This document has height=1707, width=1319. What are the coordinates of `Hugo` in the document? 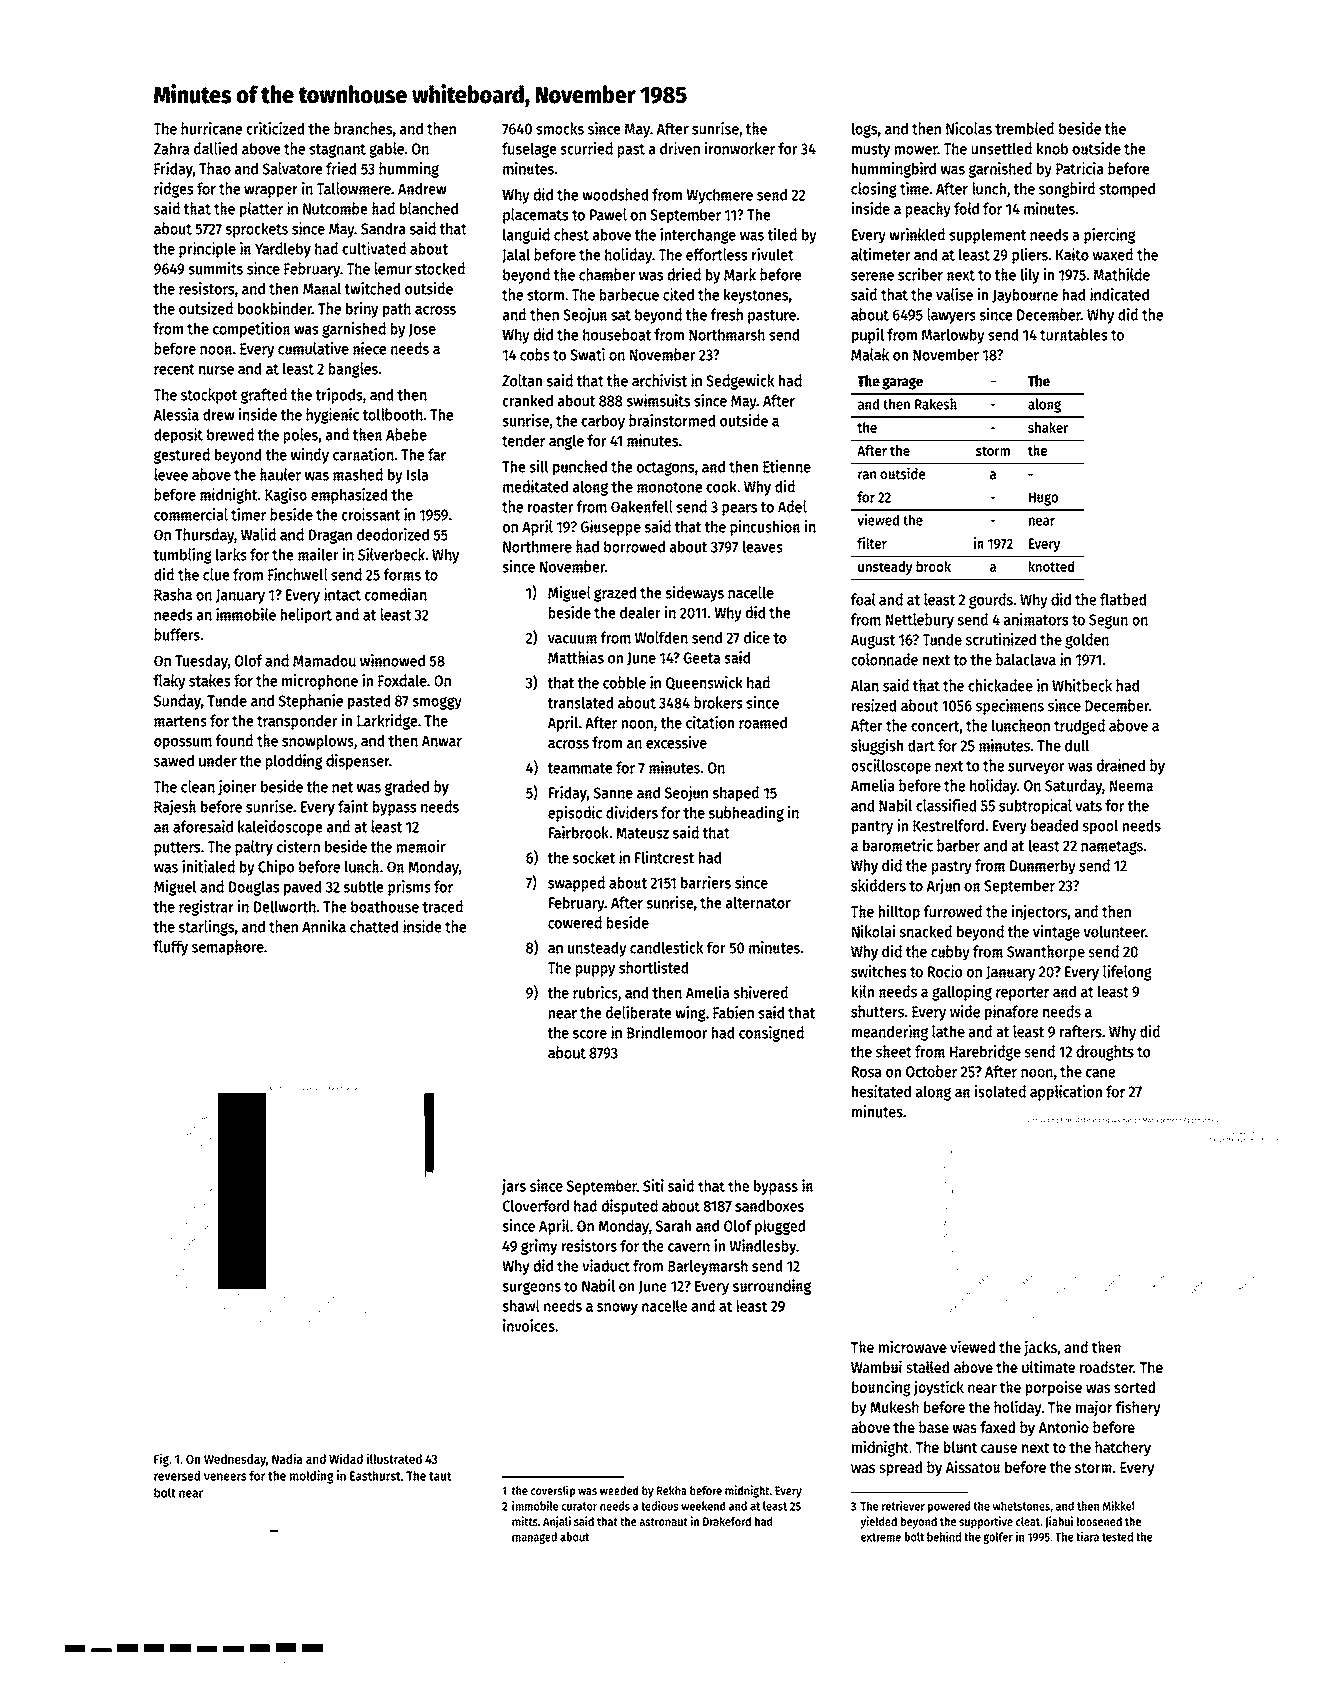 It's located at (1043, 499).
